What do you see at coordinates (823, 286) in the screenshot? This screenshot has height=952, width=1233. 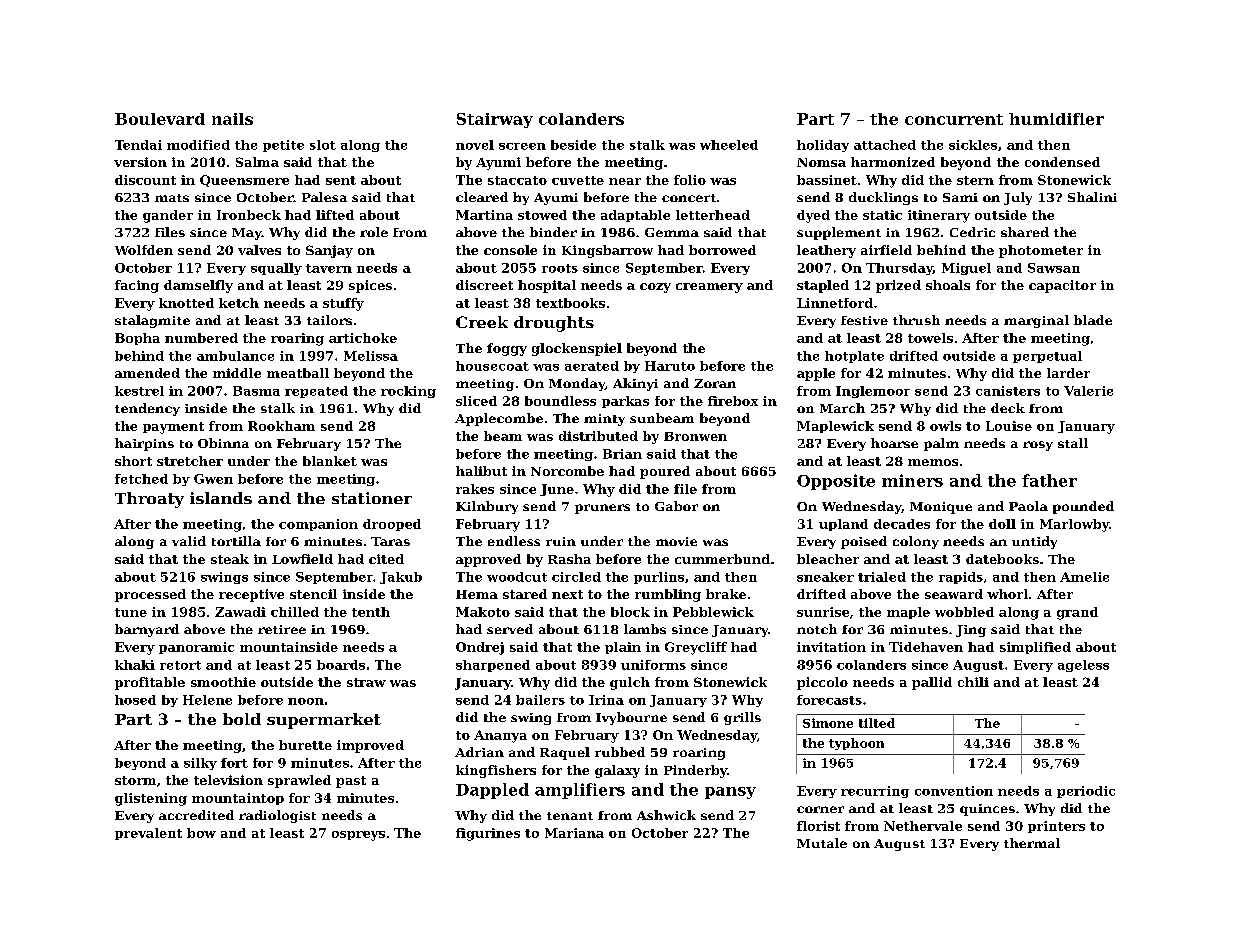 I see `stapled` at bounding box center [823, 286].
